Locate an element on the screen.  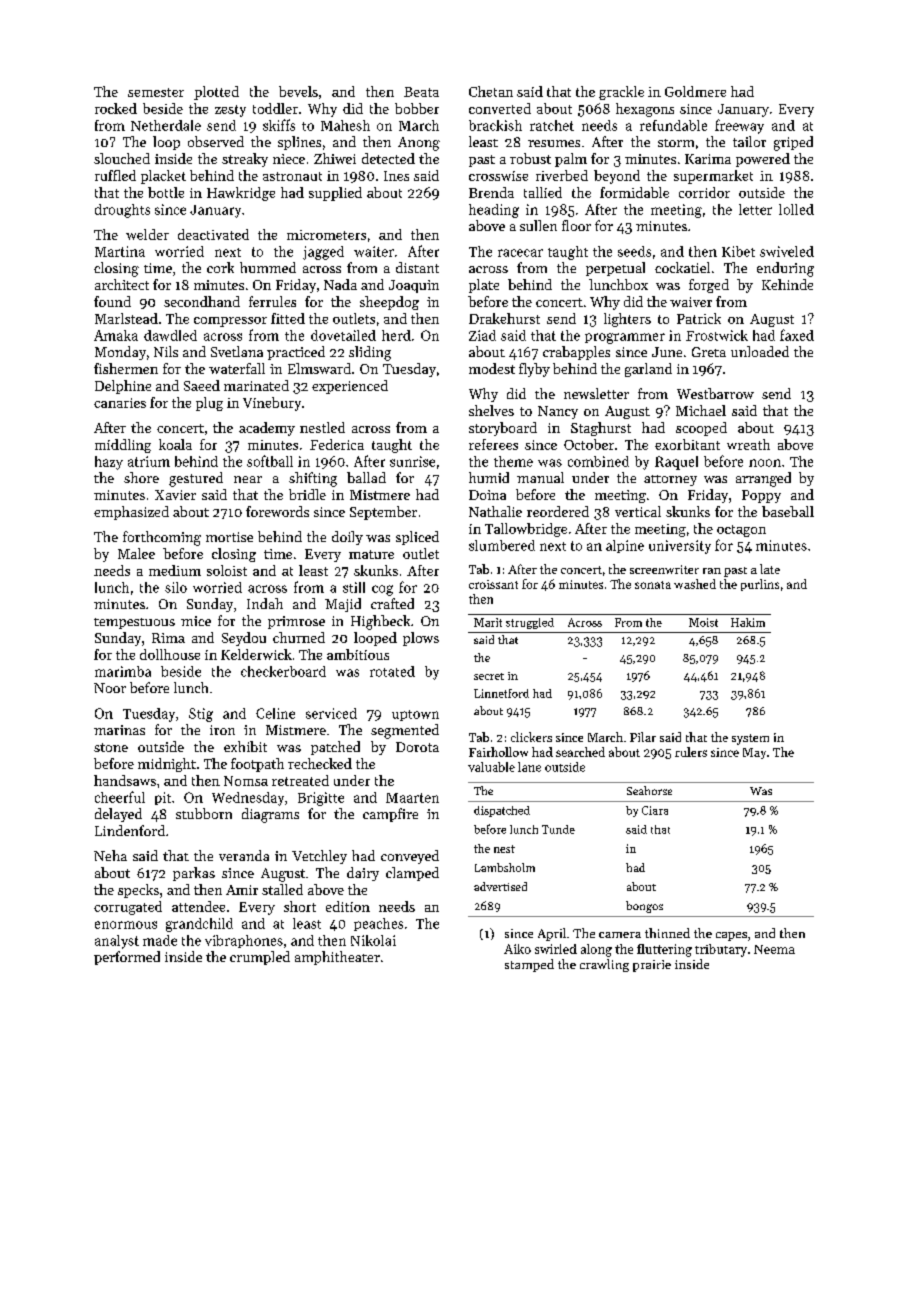
octagon is located at coordinates (741, 531).
